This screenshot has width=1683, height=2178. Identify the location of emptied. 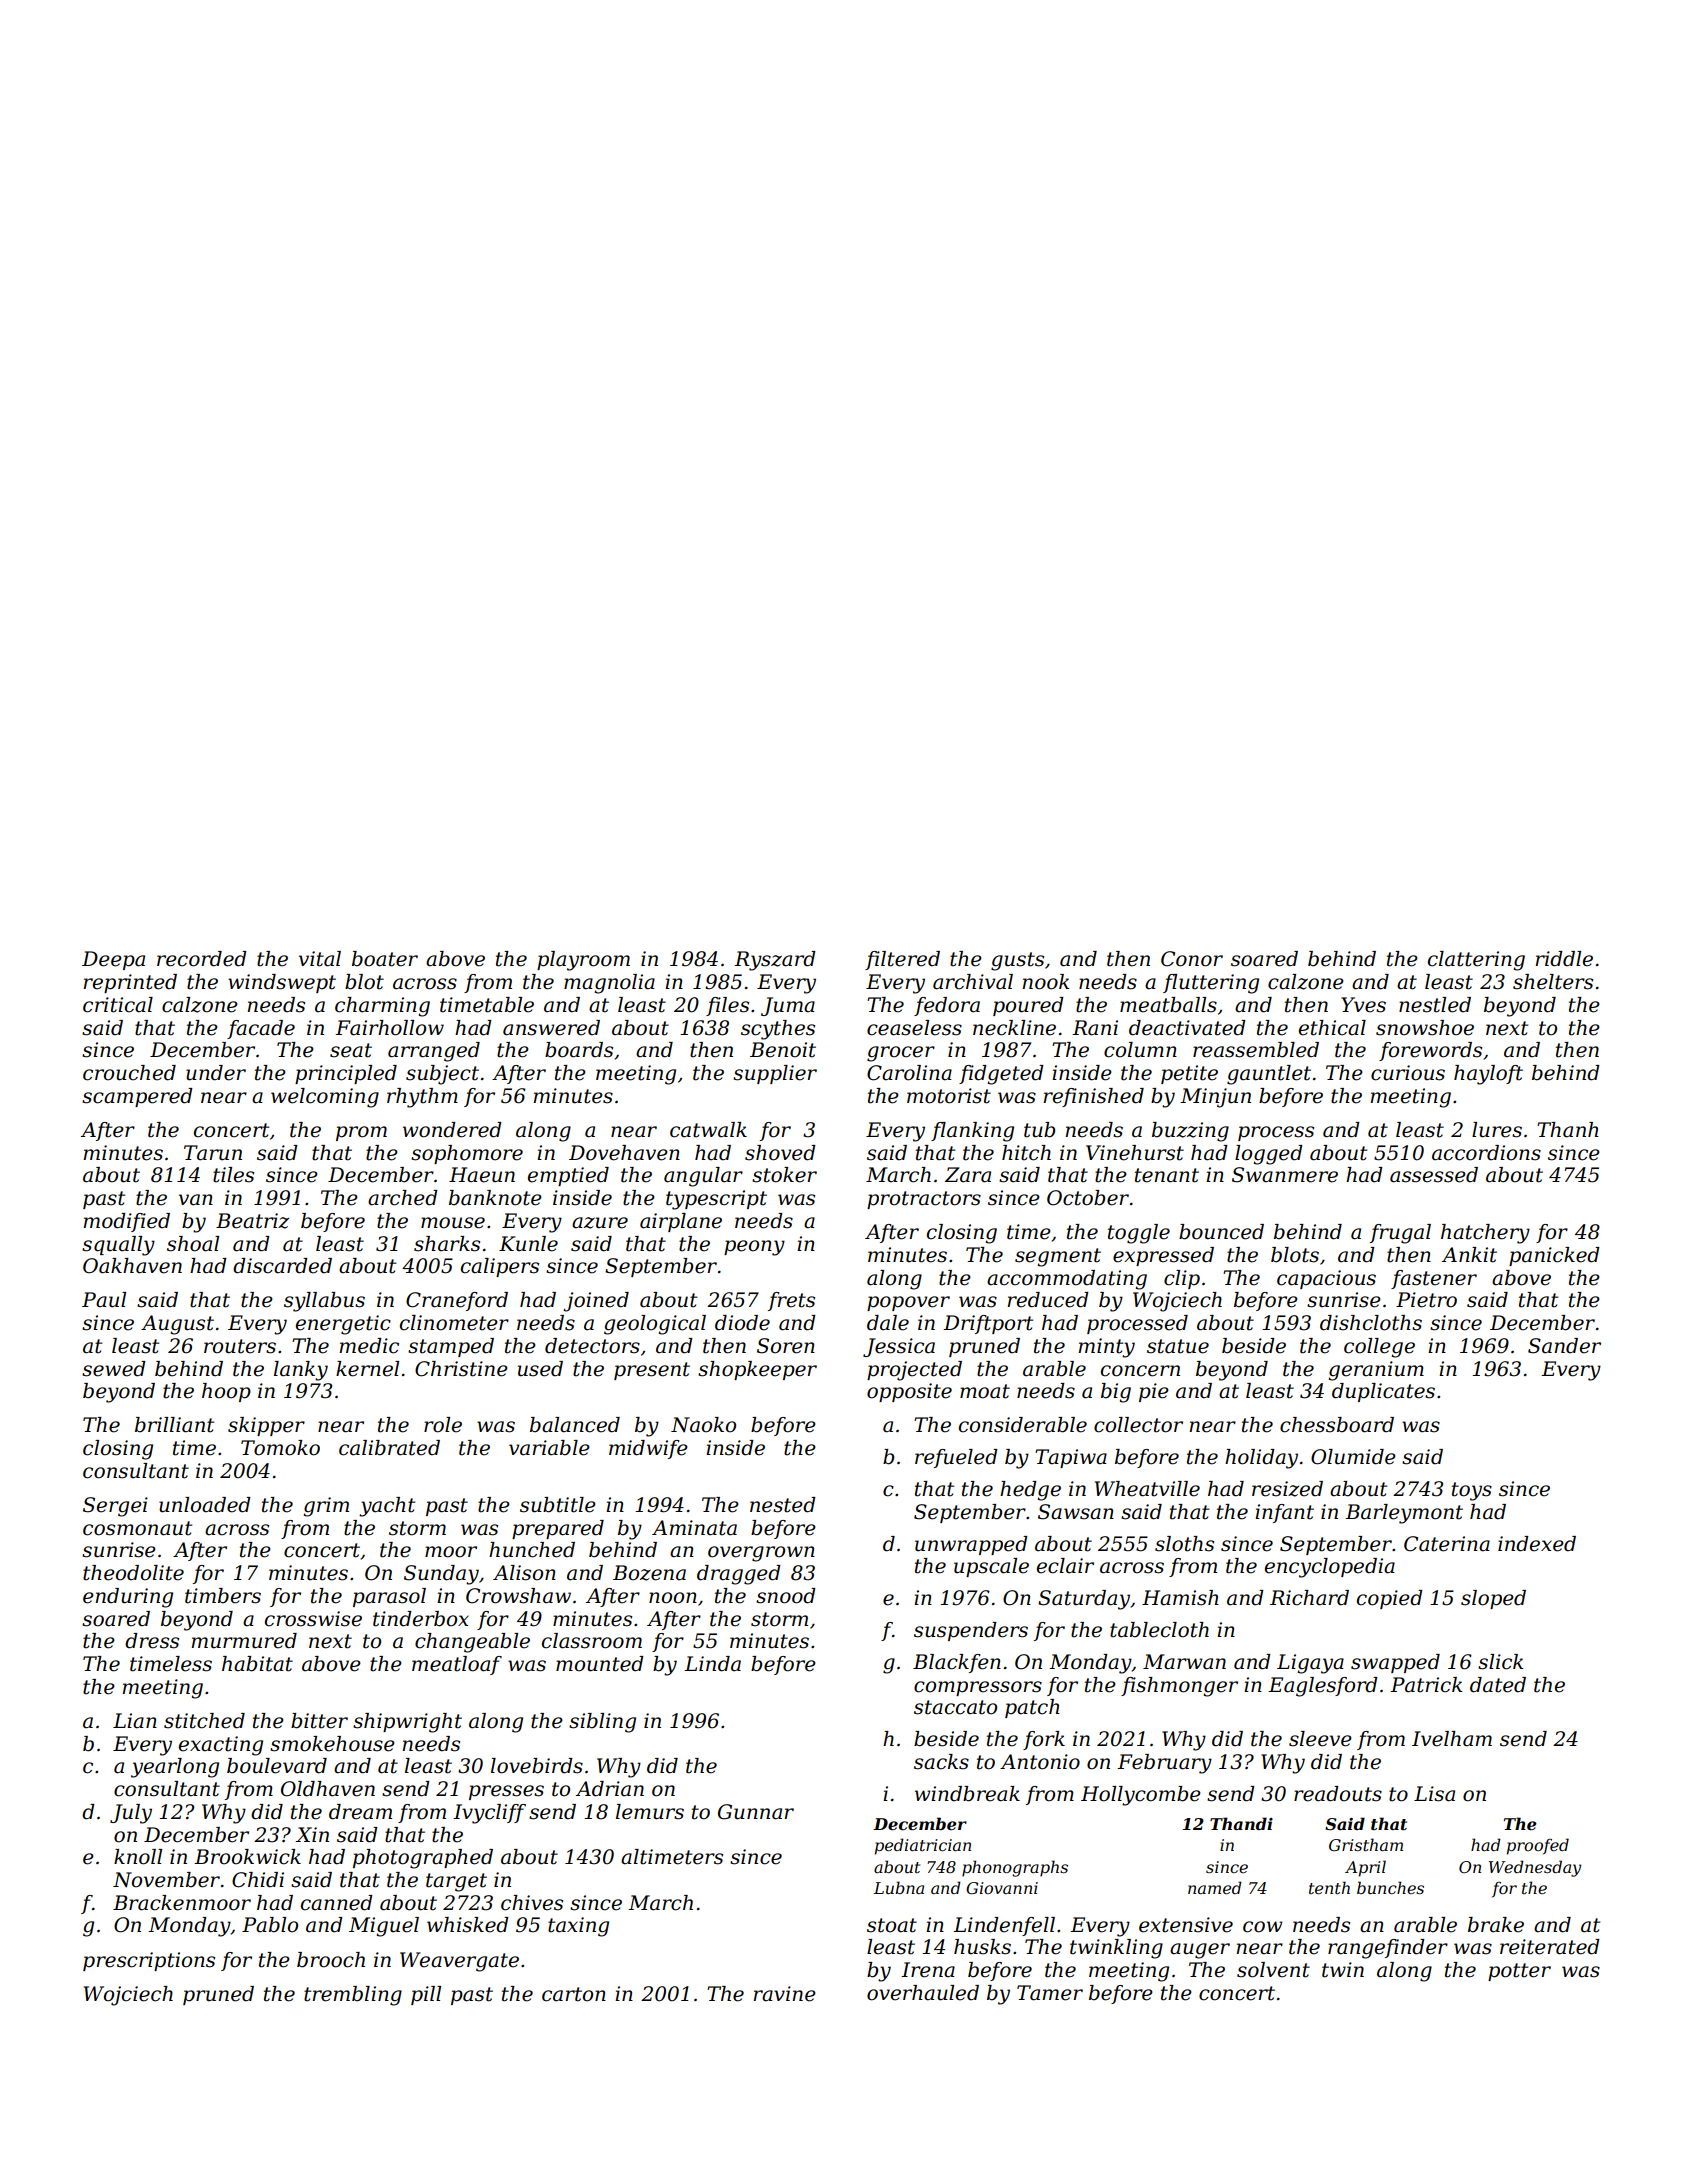
(568, 1176).
